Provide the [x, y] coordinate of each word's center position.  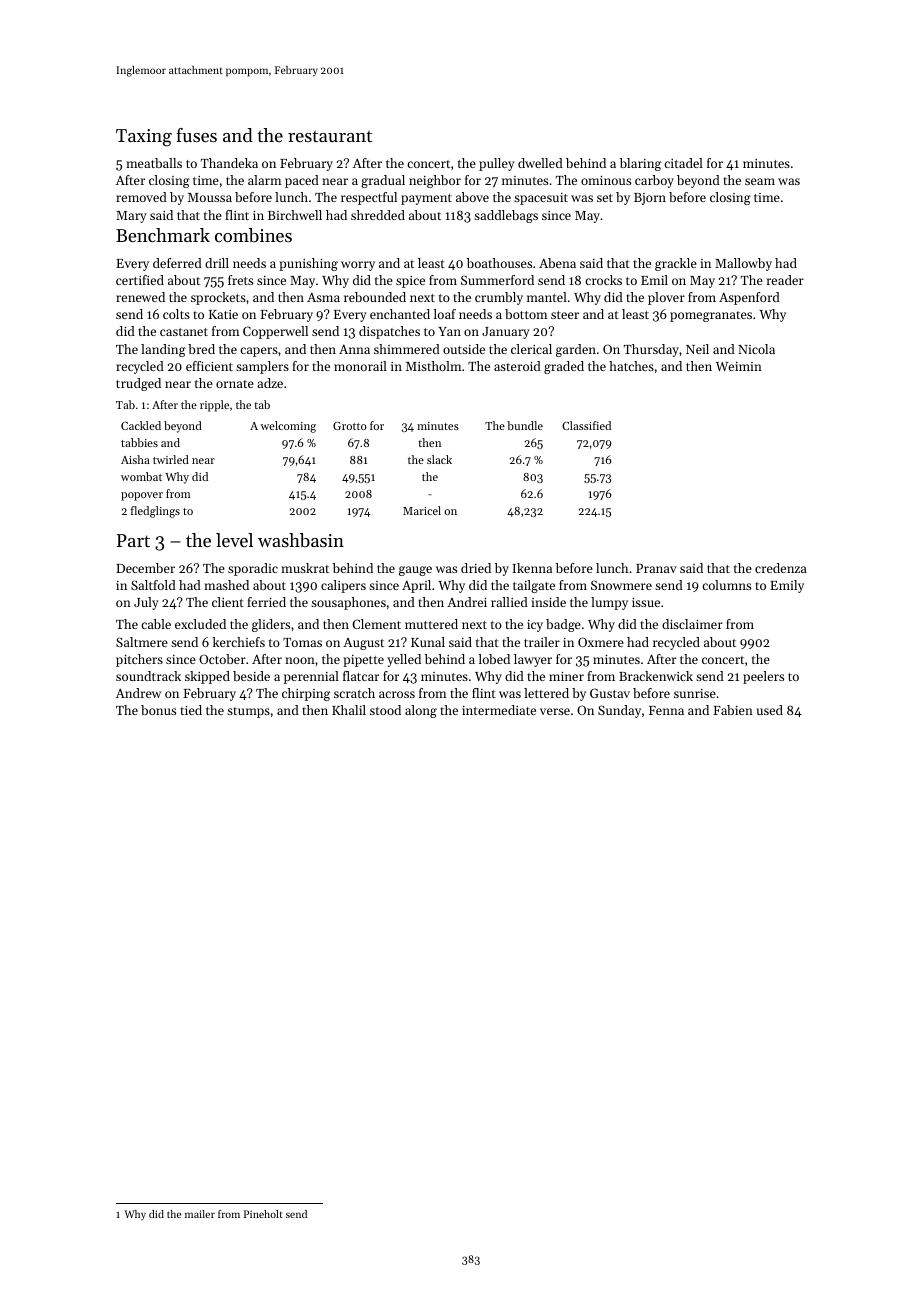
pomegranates [711, 316]
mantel [547, 297]
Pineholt [263, 1214]
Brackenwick [656, 676]
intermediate [499, 710]
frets [240, 280]
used [769, 710]
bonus [158, 710]
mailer [200, 1214]
